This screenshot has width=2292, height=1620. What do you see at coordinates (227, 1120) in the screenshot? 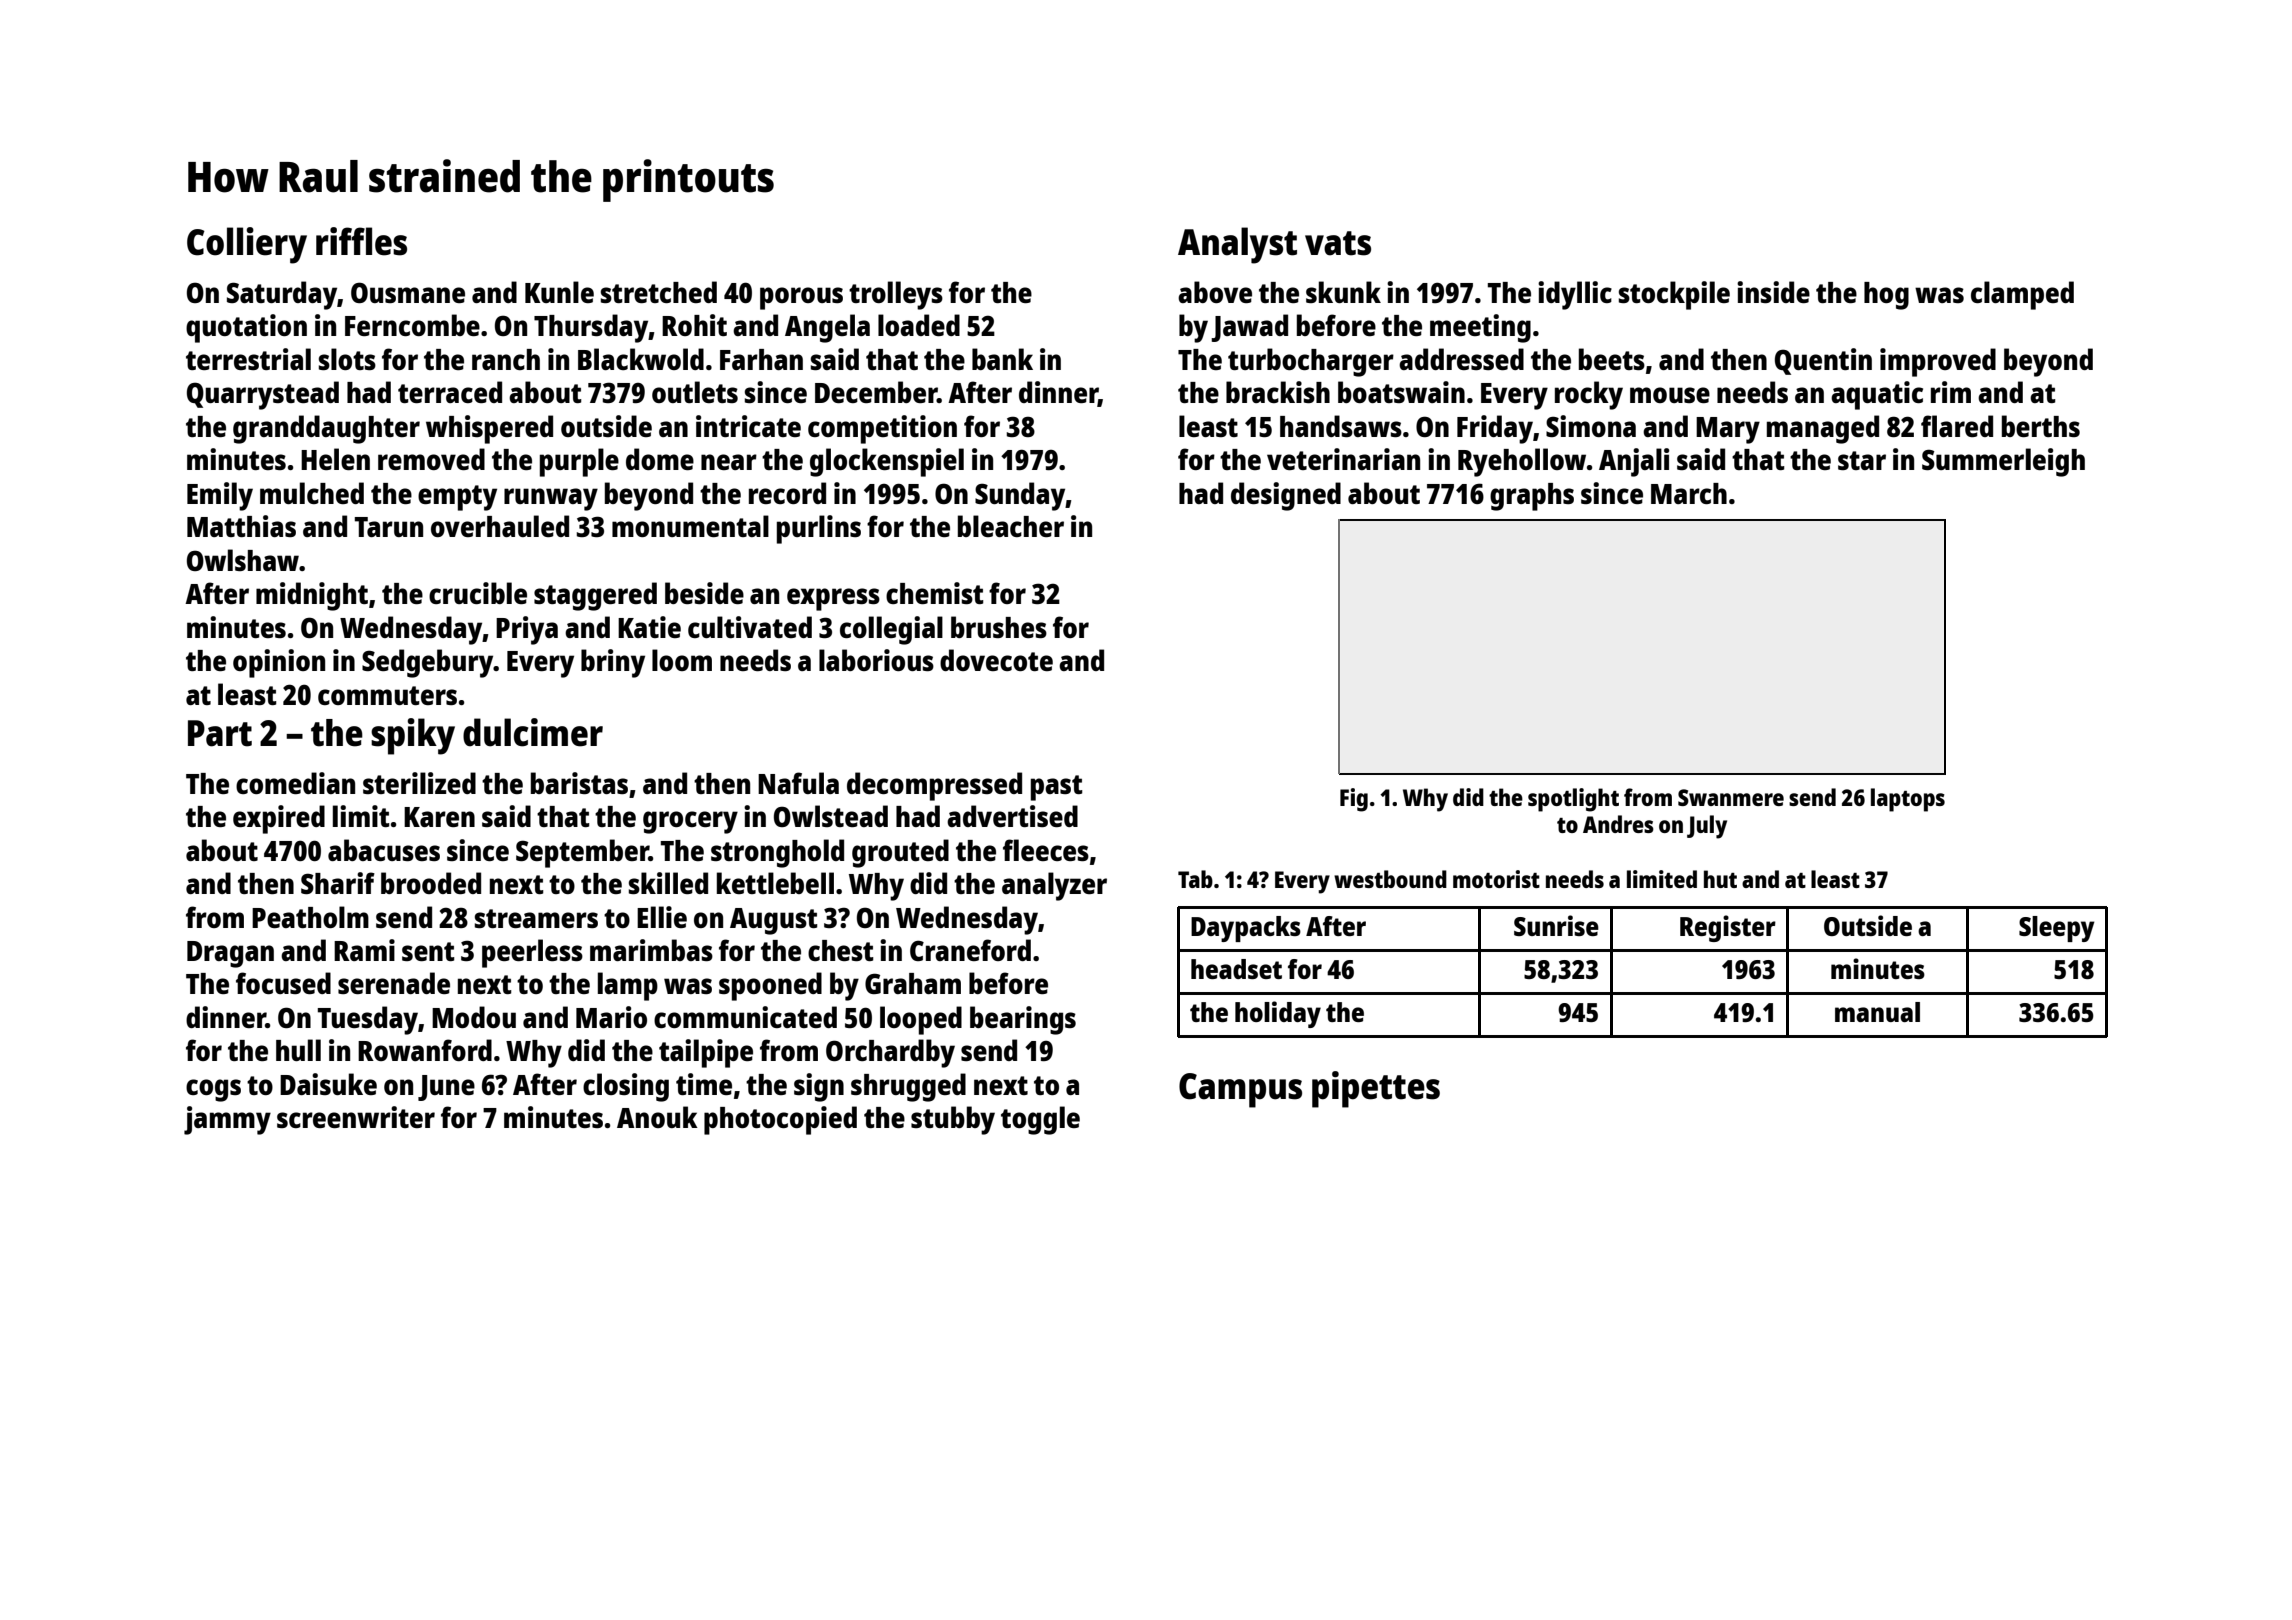
I see `jammy` at bounding box center [227, 1120].
